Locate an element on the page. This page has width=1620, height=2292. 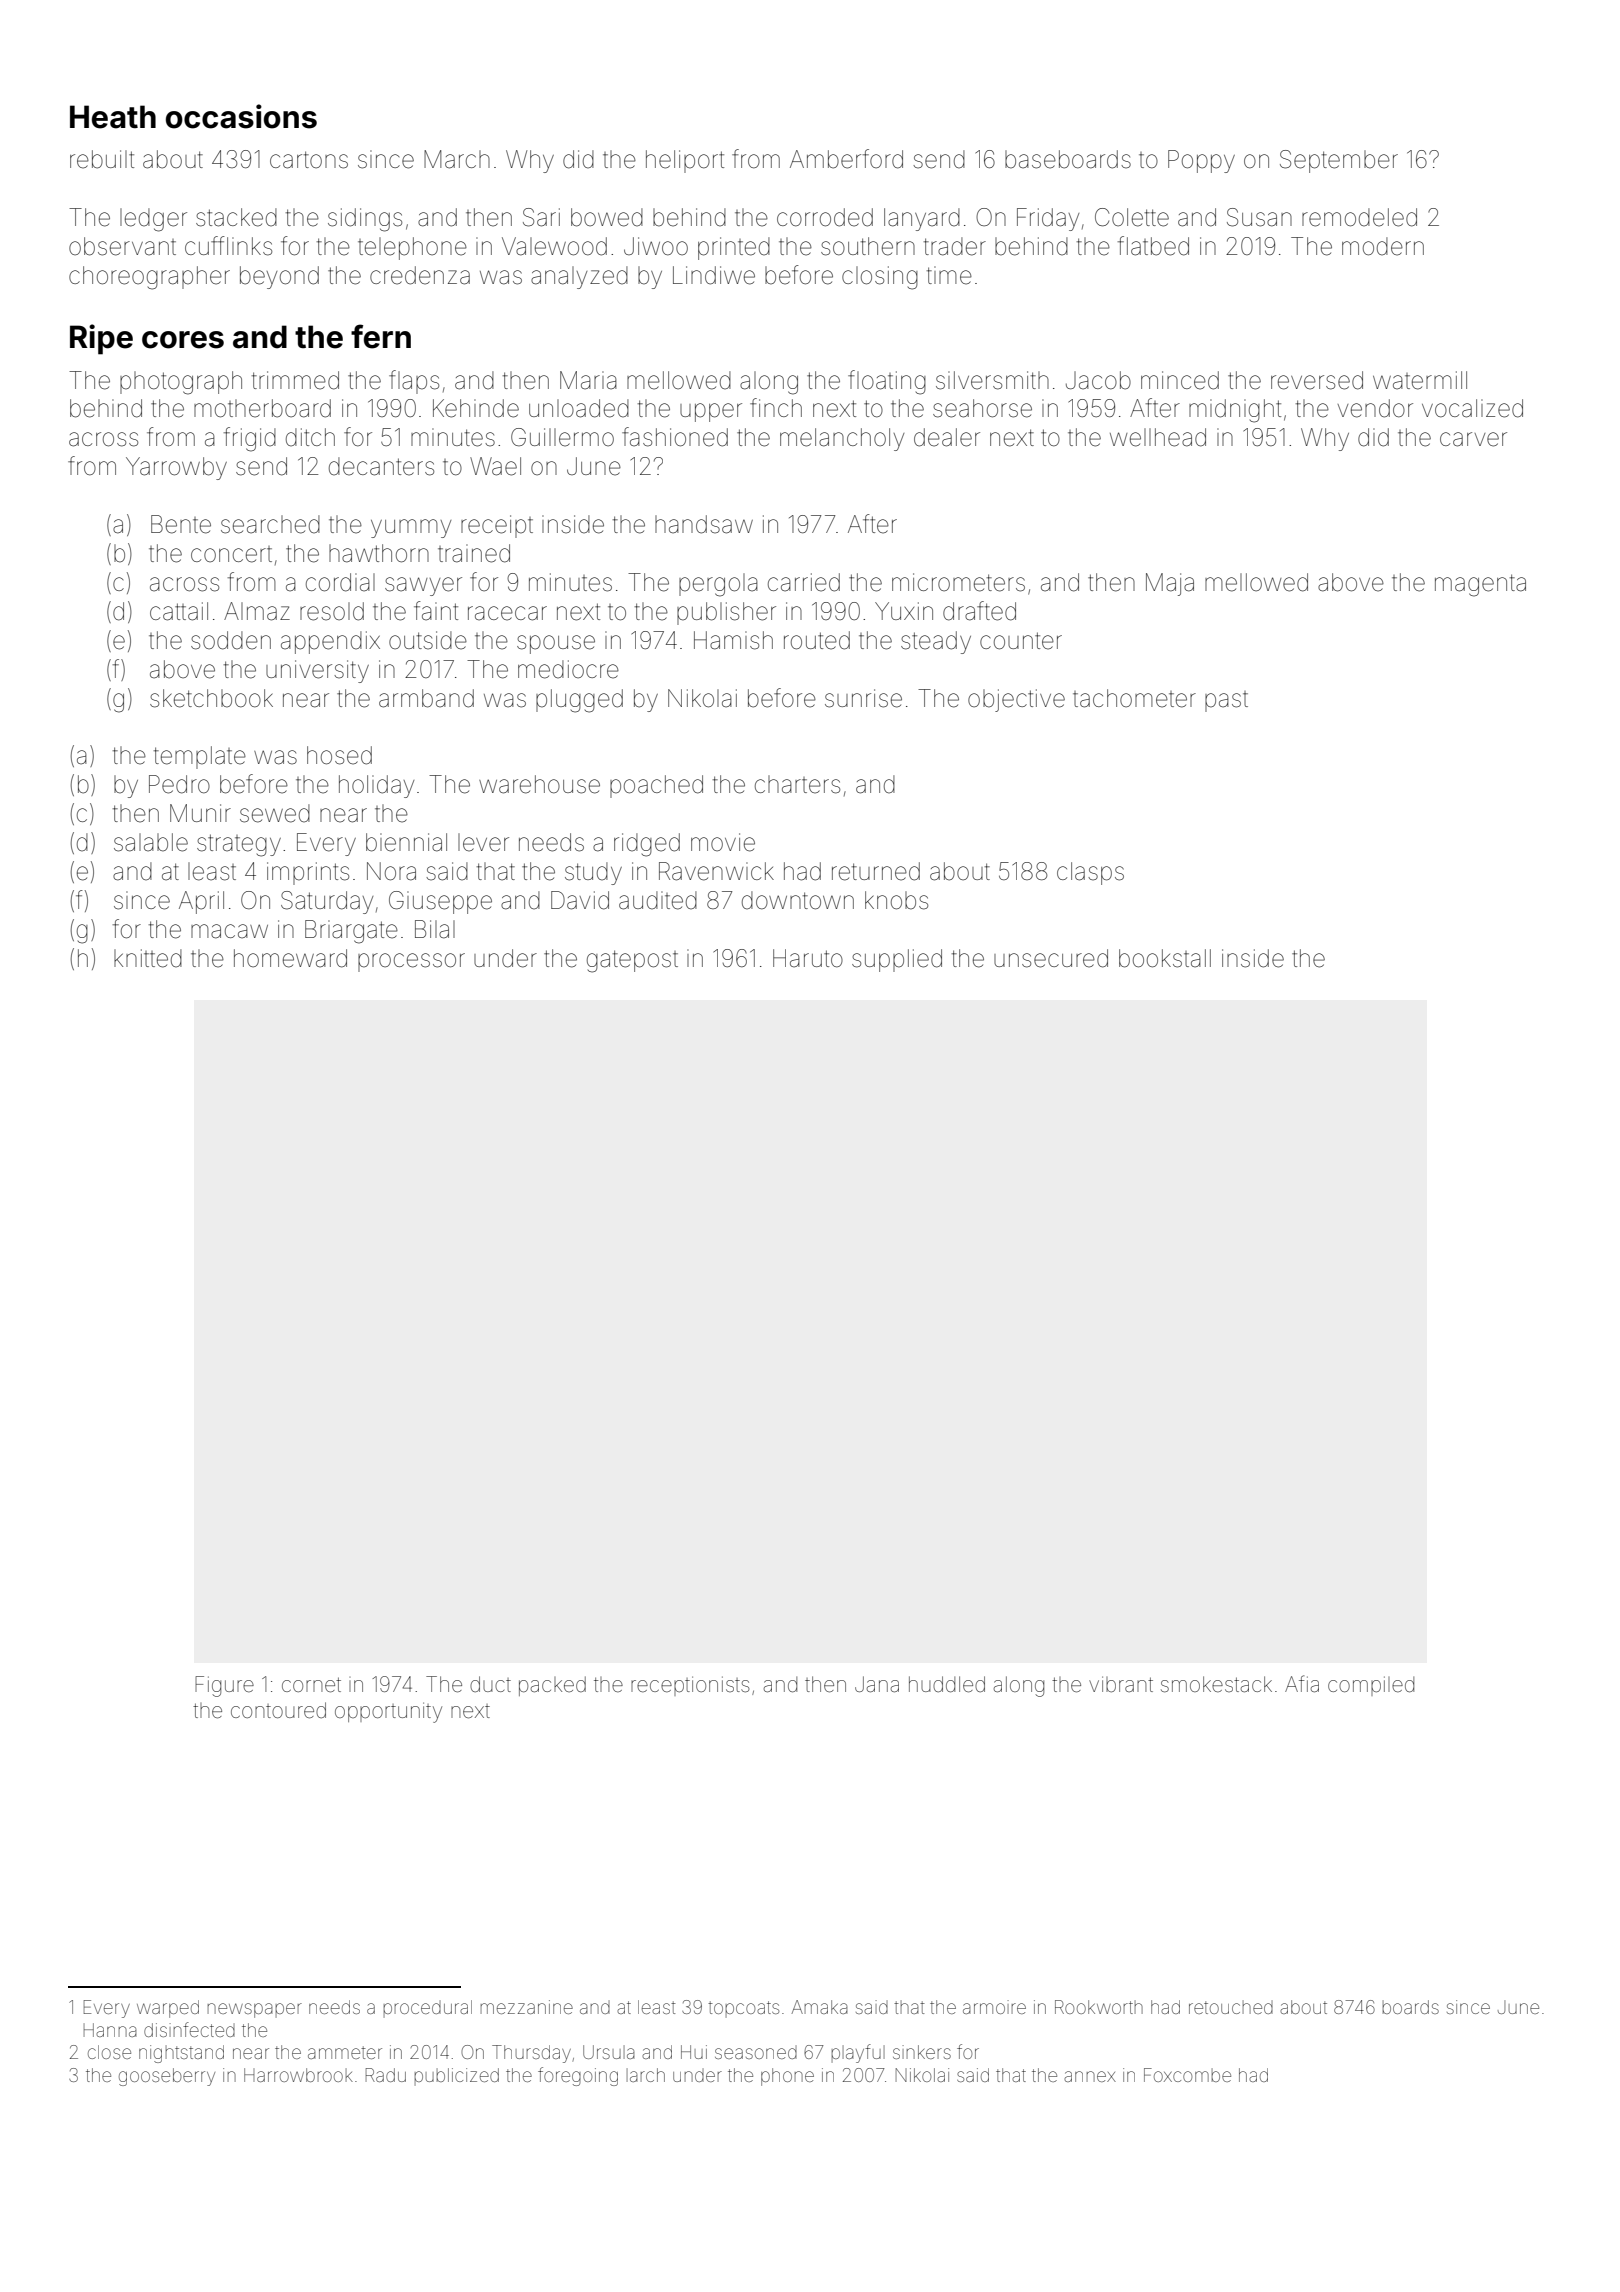
rebuilt is located at coordinates (102, 159).
